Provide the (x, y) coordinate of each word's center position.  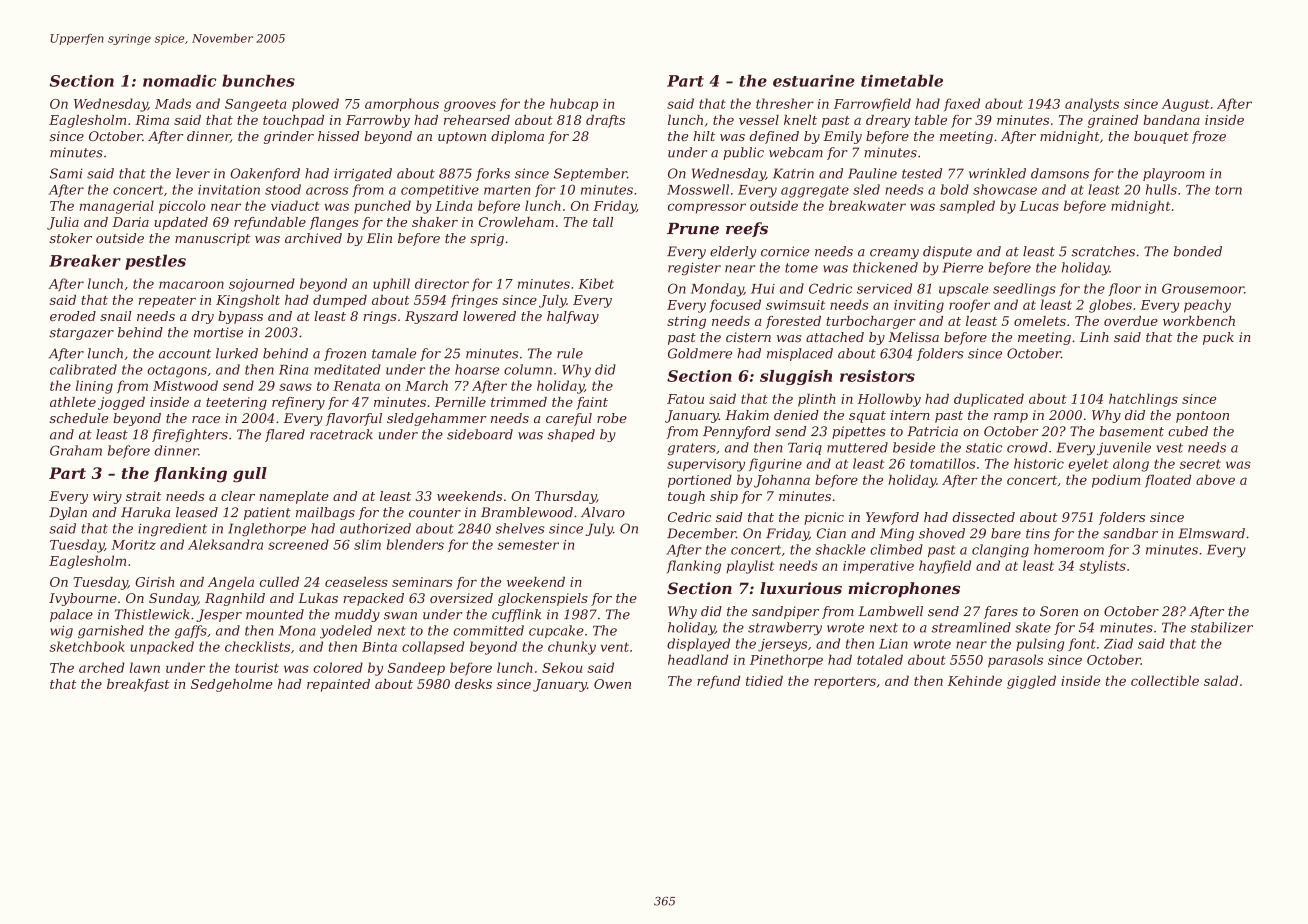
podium (1116, 481)
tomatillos (943, 463)
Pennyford (737, 432)
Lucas (1039, 206)
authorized (375, 528)
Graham (76, 450)
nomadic (179, 80)
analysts (1092, 105)
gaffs (191, 632)
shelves (520, 528)
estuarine (814, 81)
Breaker (85, 260)
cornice (785, 251)
